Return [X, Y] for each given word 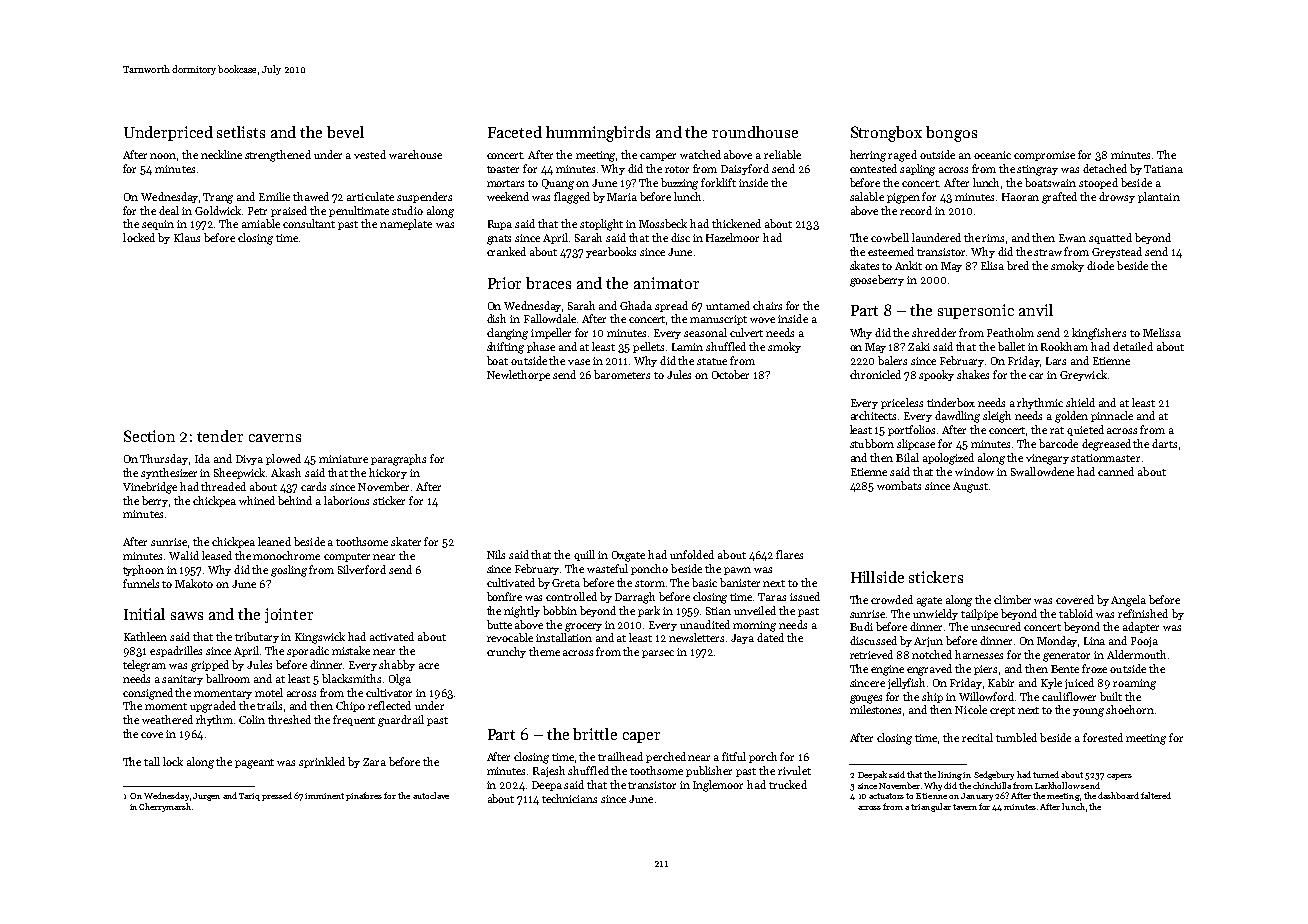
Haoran [1020, 197]
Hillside [877, 577]
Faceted [515, 132]
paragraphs [398, 460]
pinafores [364, 796]
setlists [241, 132]
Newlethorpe [518, 375]
